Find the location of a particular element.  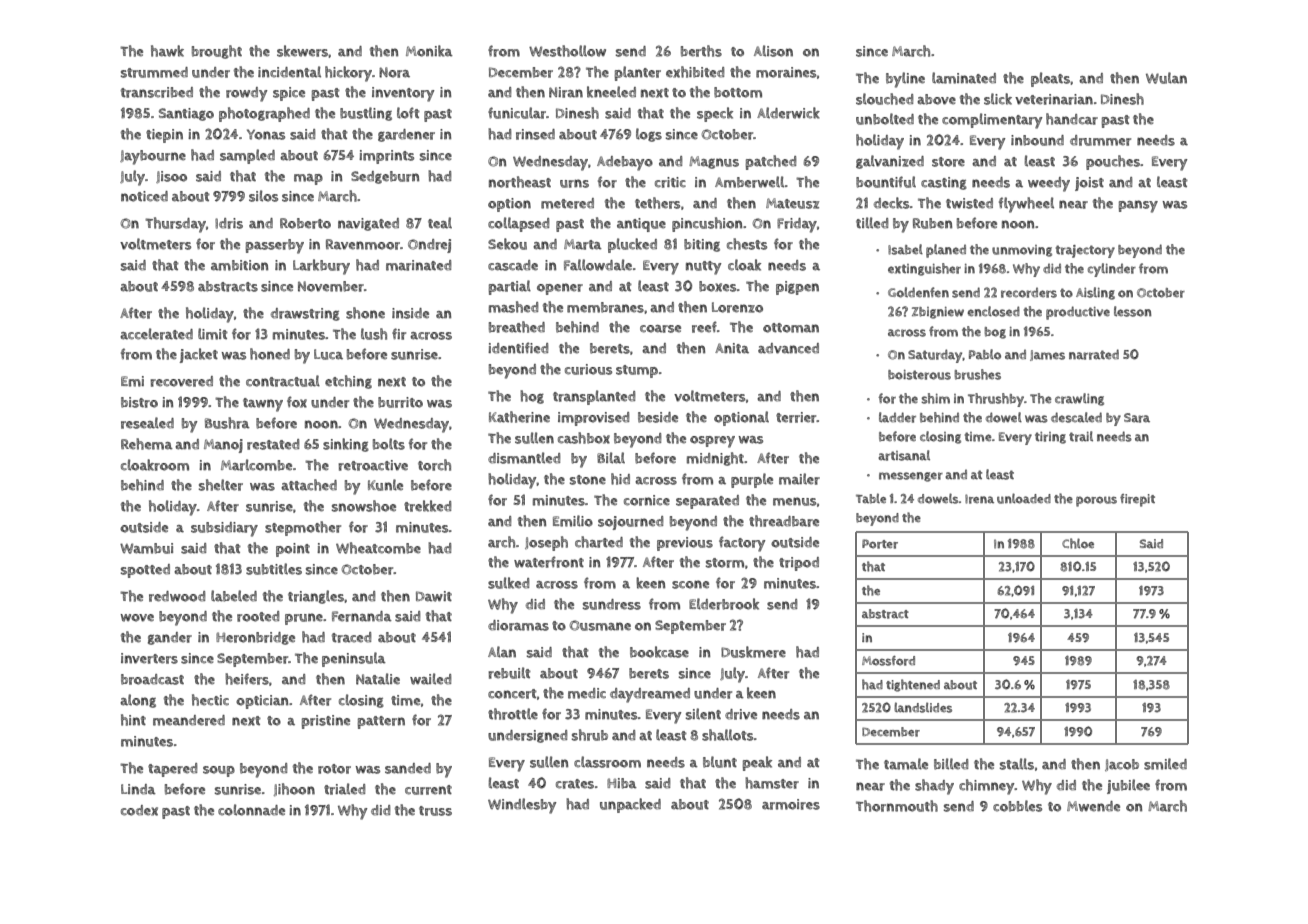

bistro is located at coordinates (139, 402).
